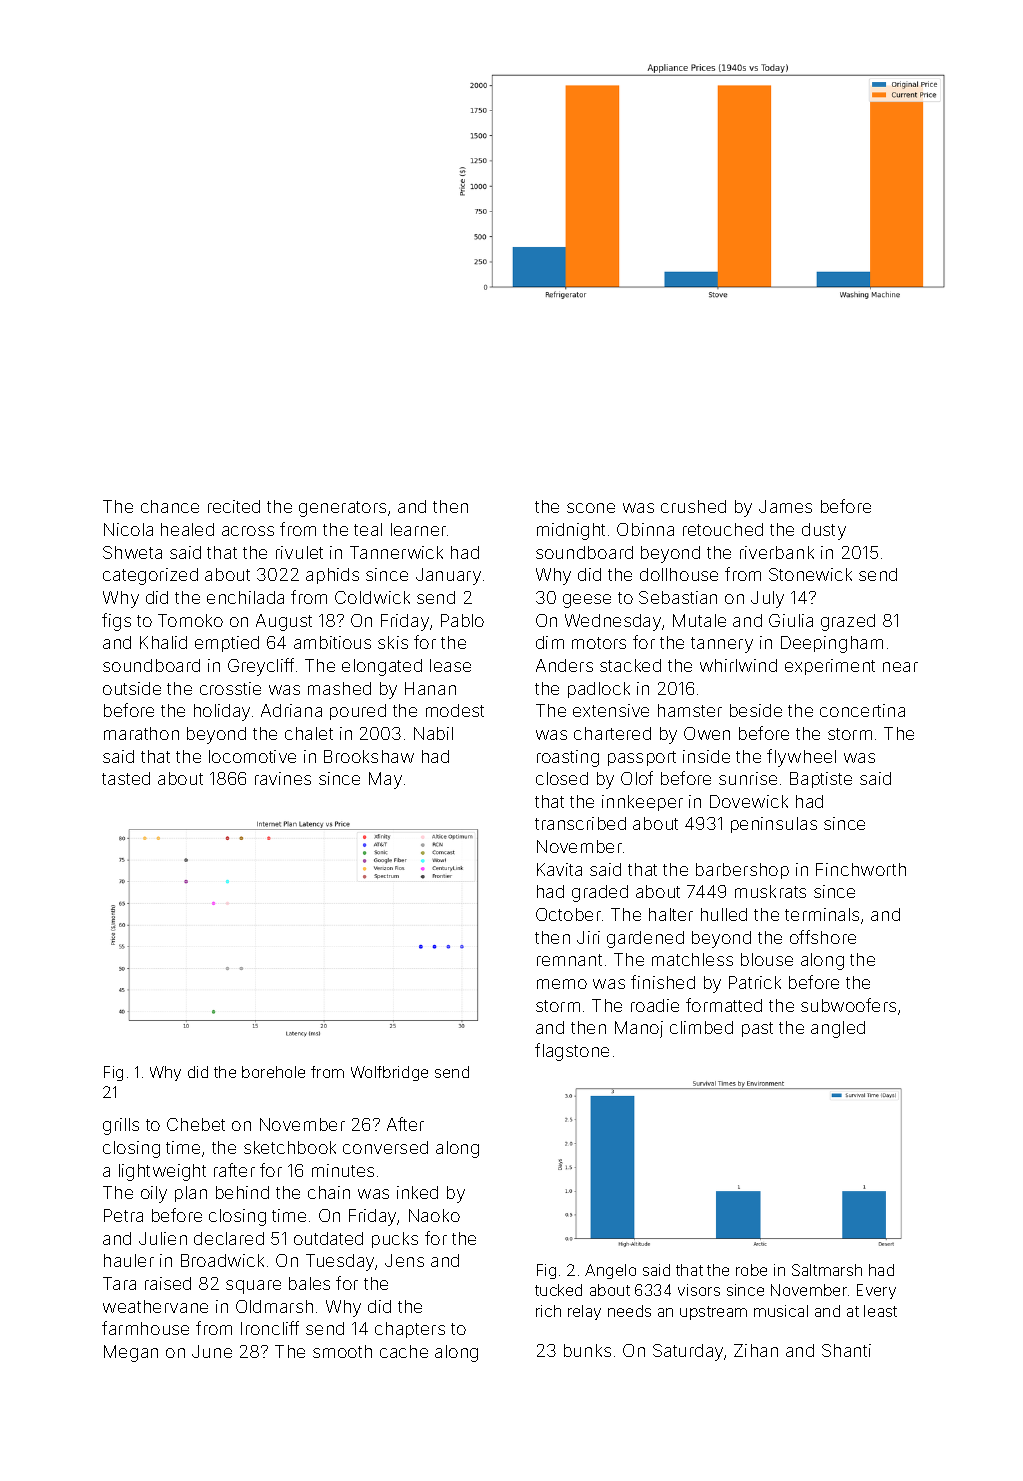  Describe the element at coordinates (450, 665) in the screenshot. I see `lease` at that location.
